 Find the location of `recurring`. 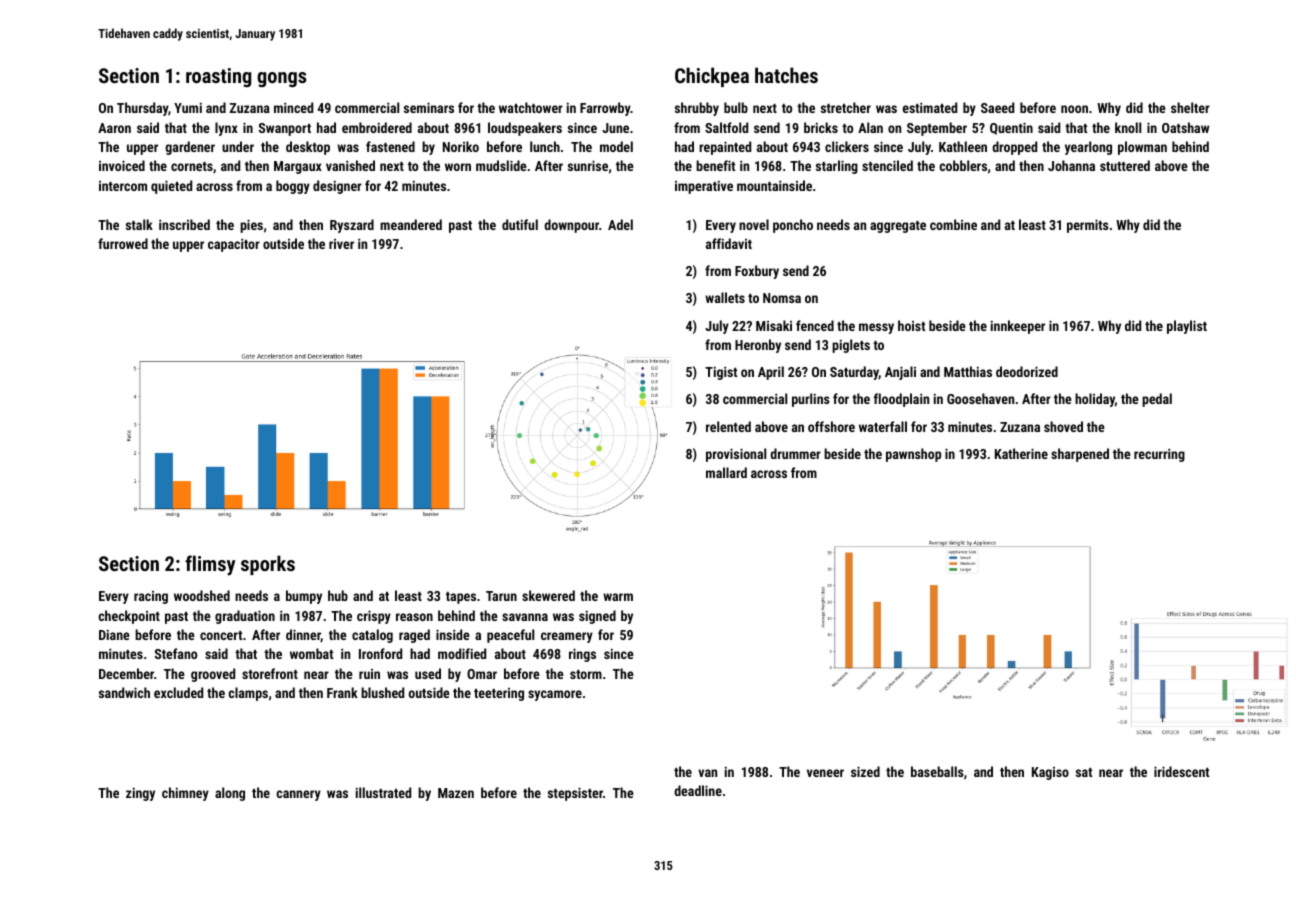

recurring is located at coordinates (1159, 455).
